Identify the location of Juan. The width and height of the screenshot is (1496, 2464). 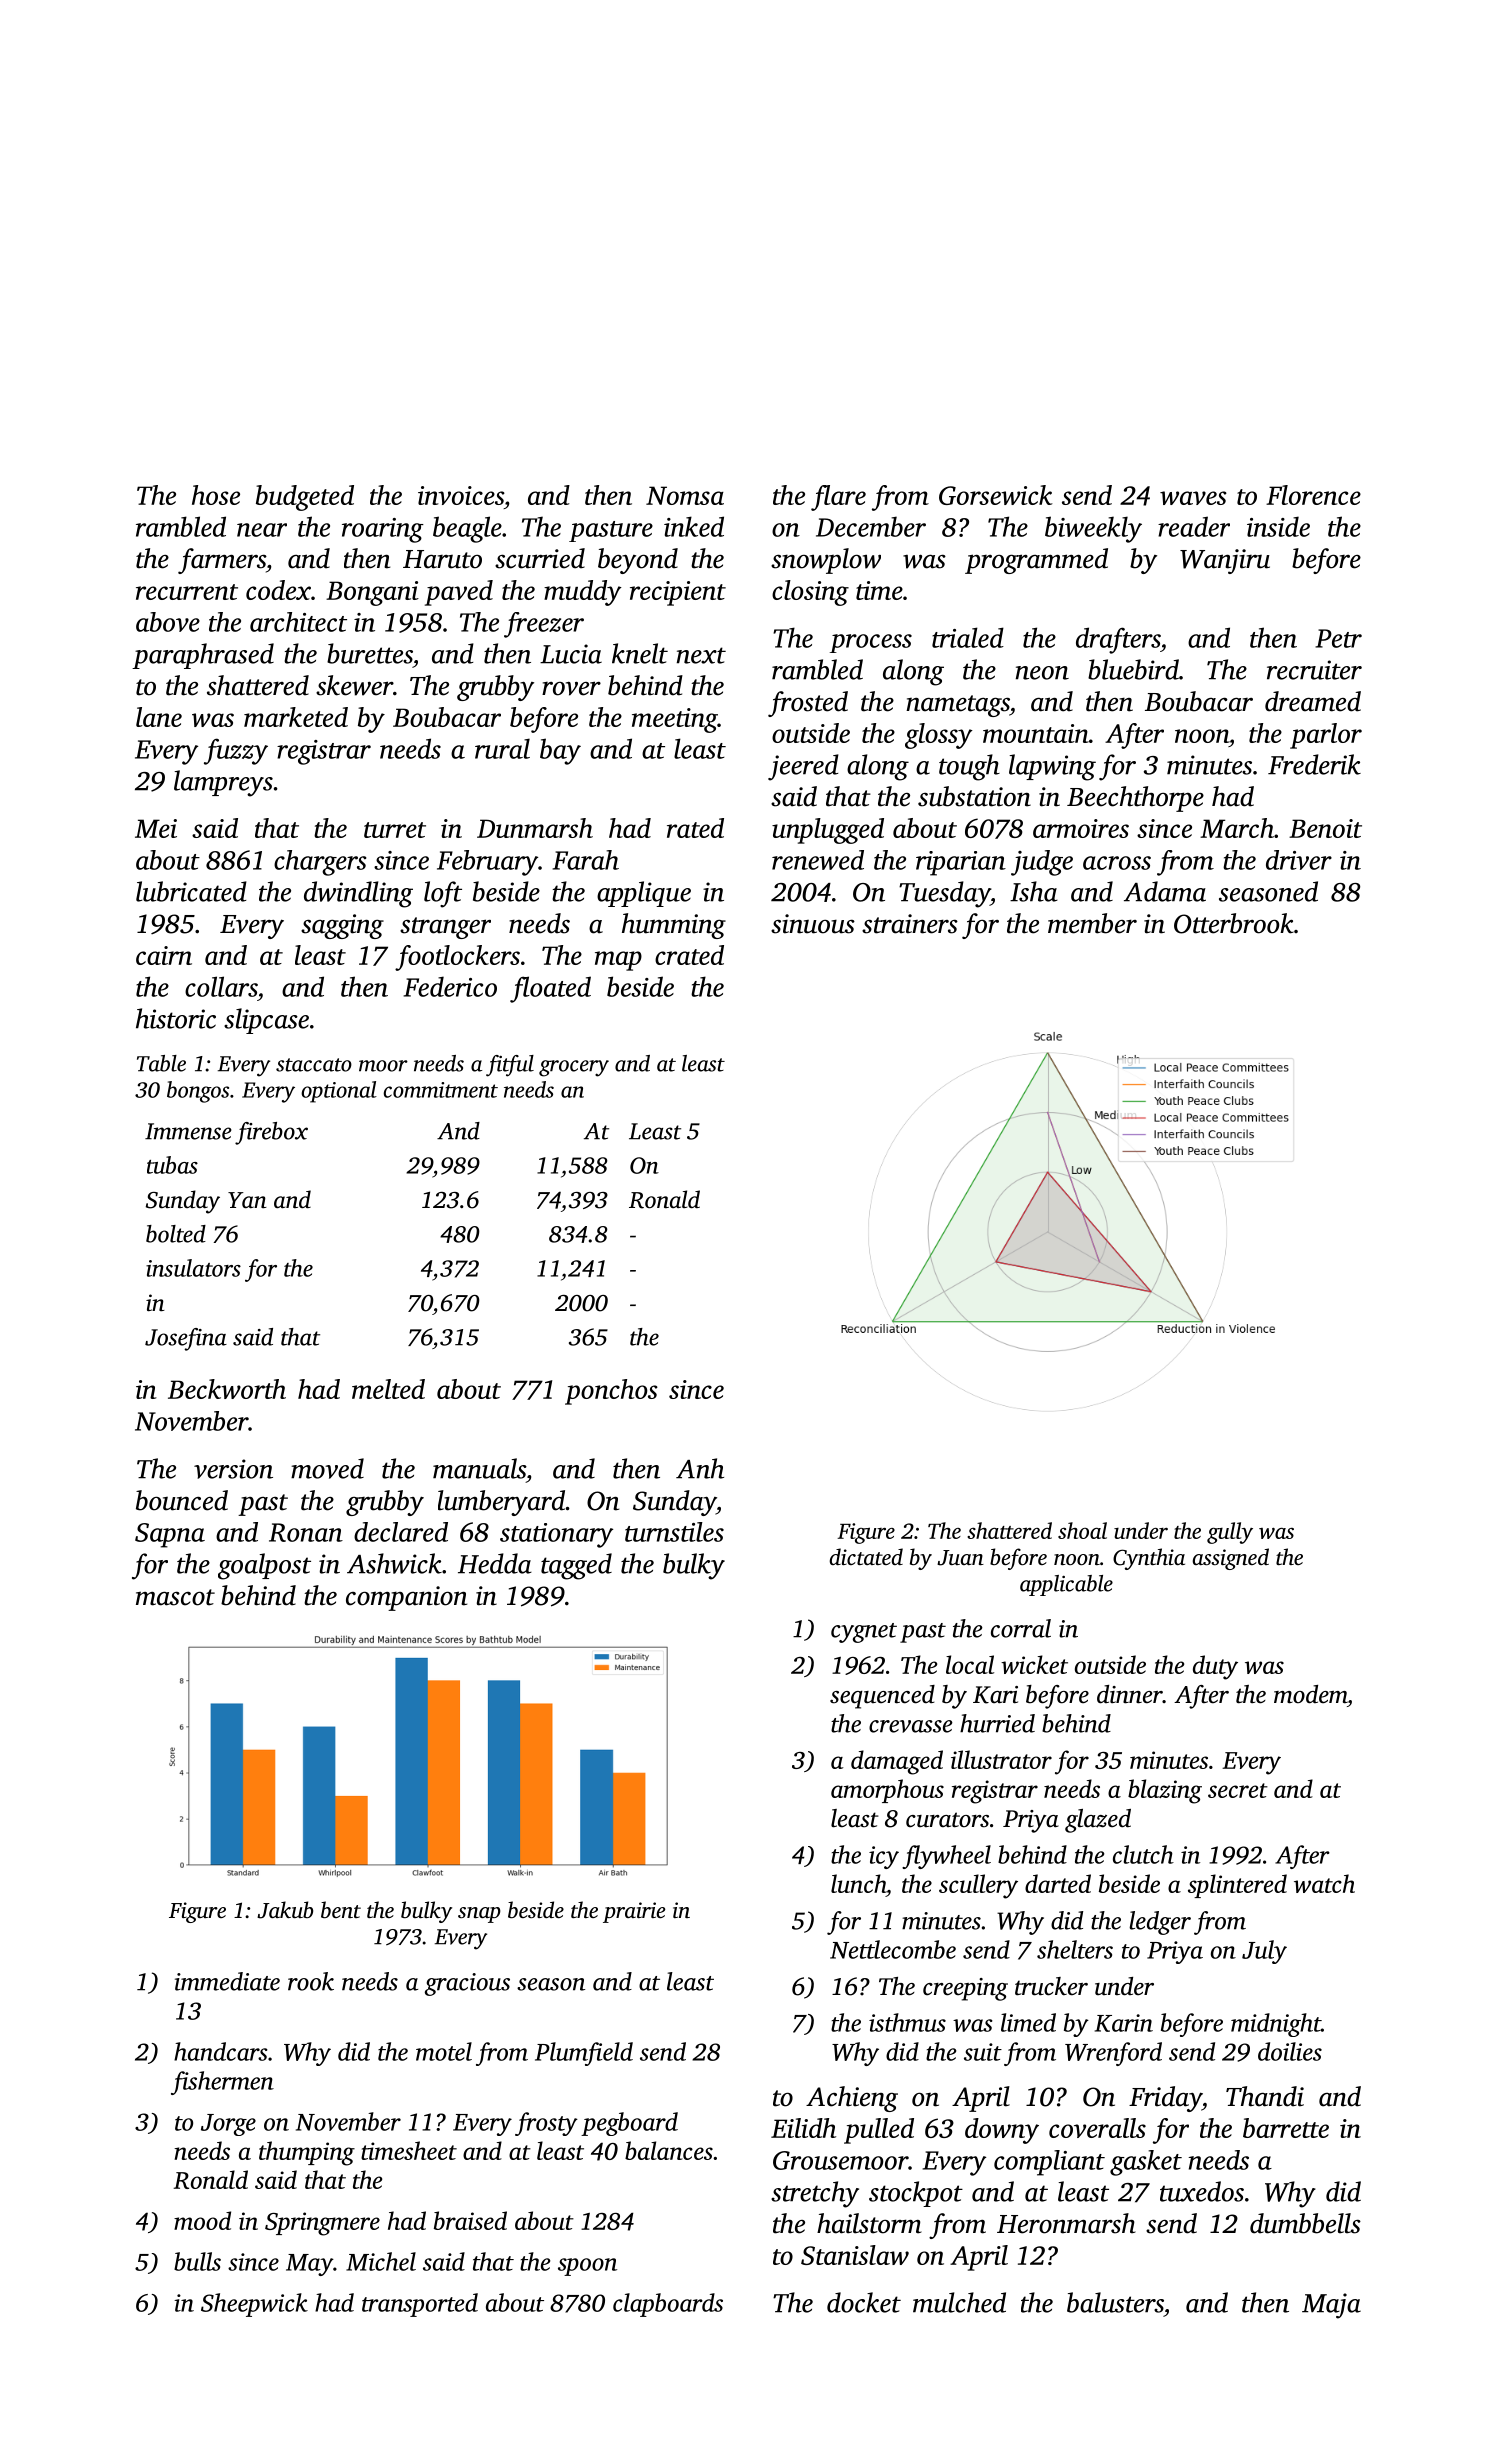
(960, 1558).
